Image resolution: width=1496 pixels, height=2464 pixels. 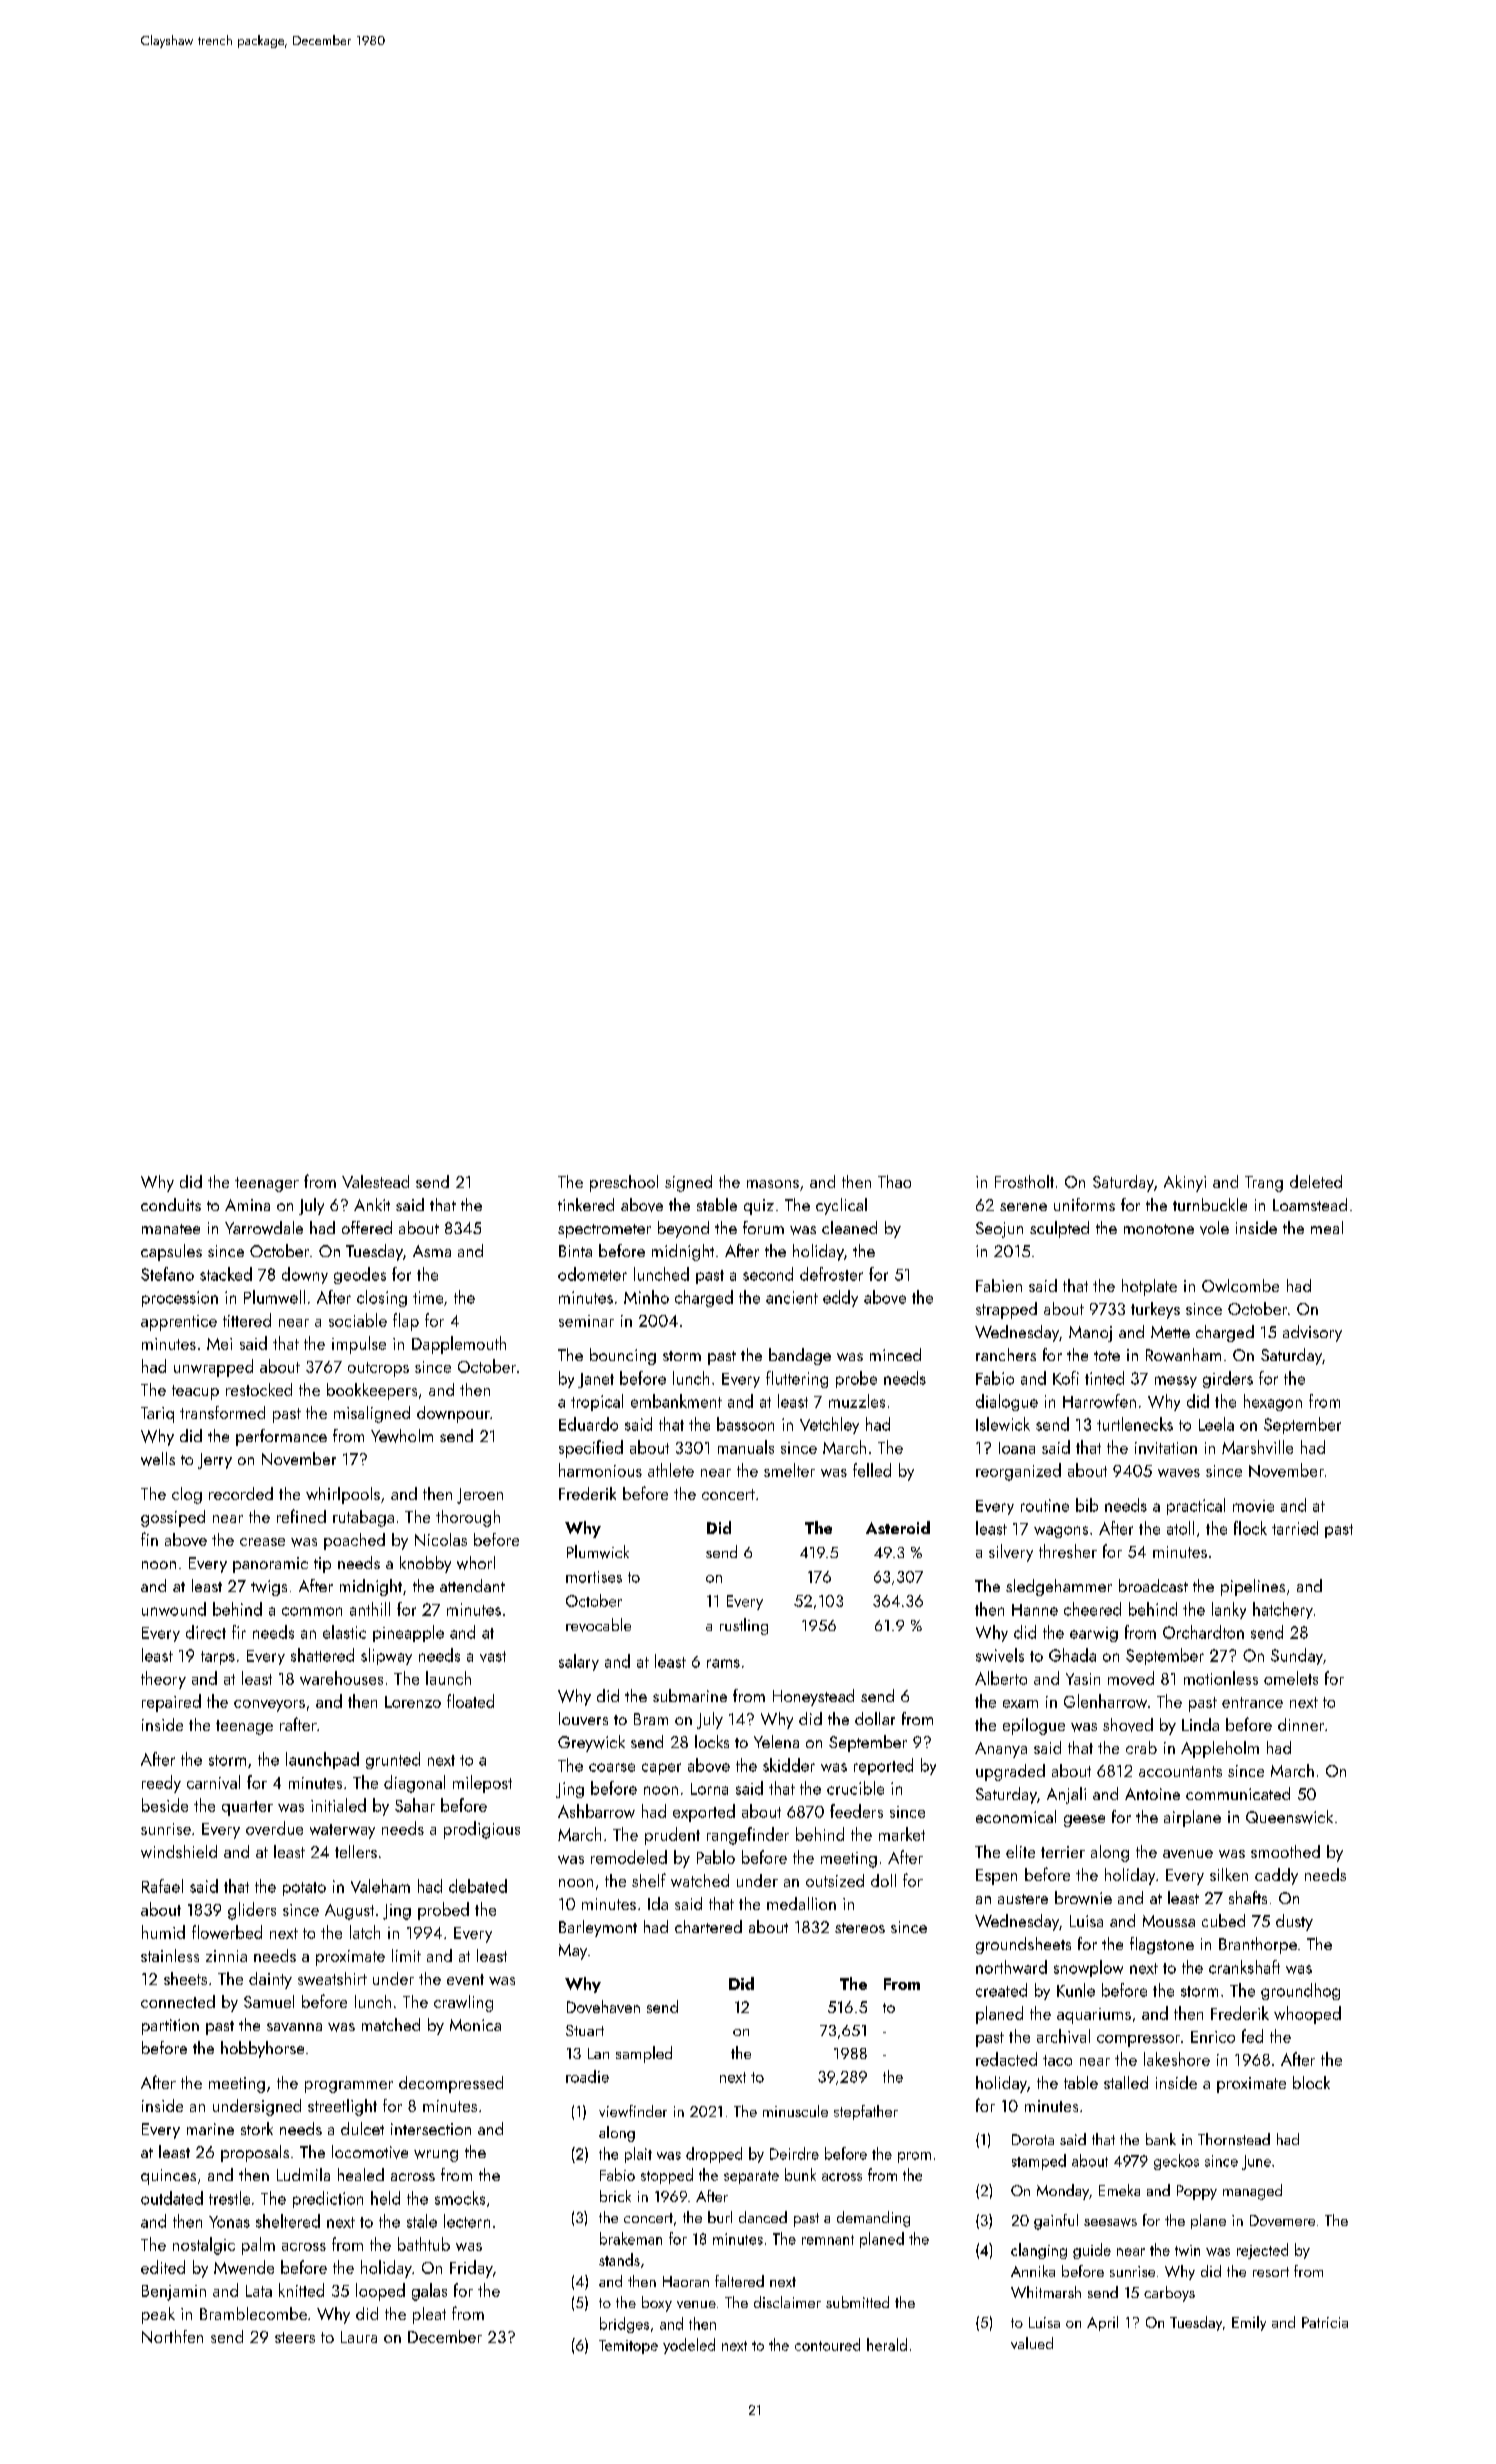 I want to click on capsules, so click(x=171, y=1252).
